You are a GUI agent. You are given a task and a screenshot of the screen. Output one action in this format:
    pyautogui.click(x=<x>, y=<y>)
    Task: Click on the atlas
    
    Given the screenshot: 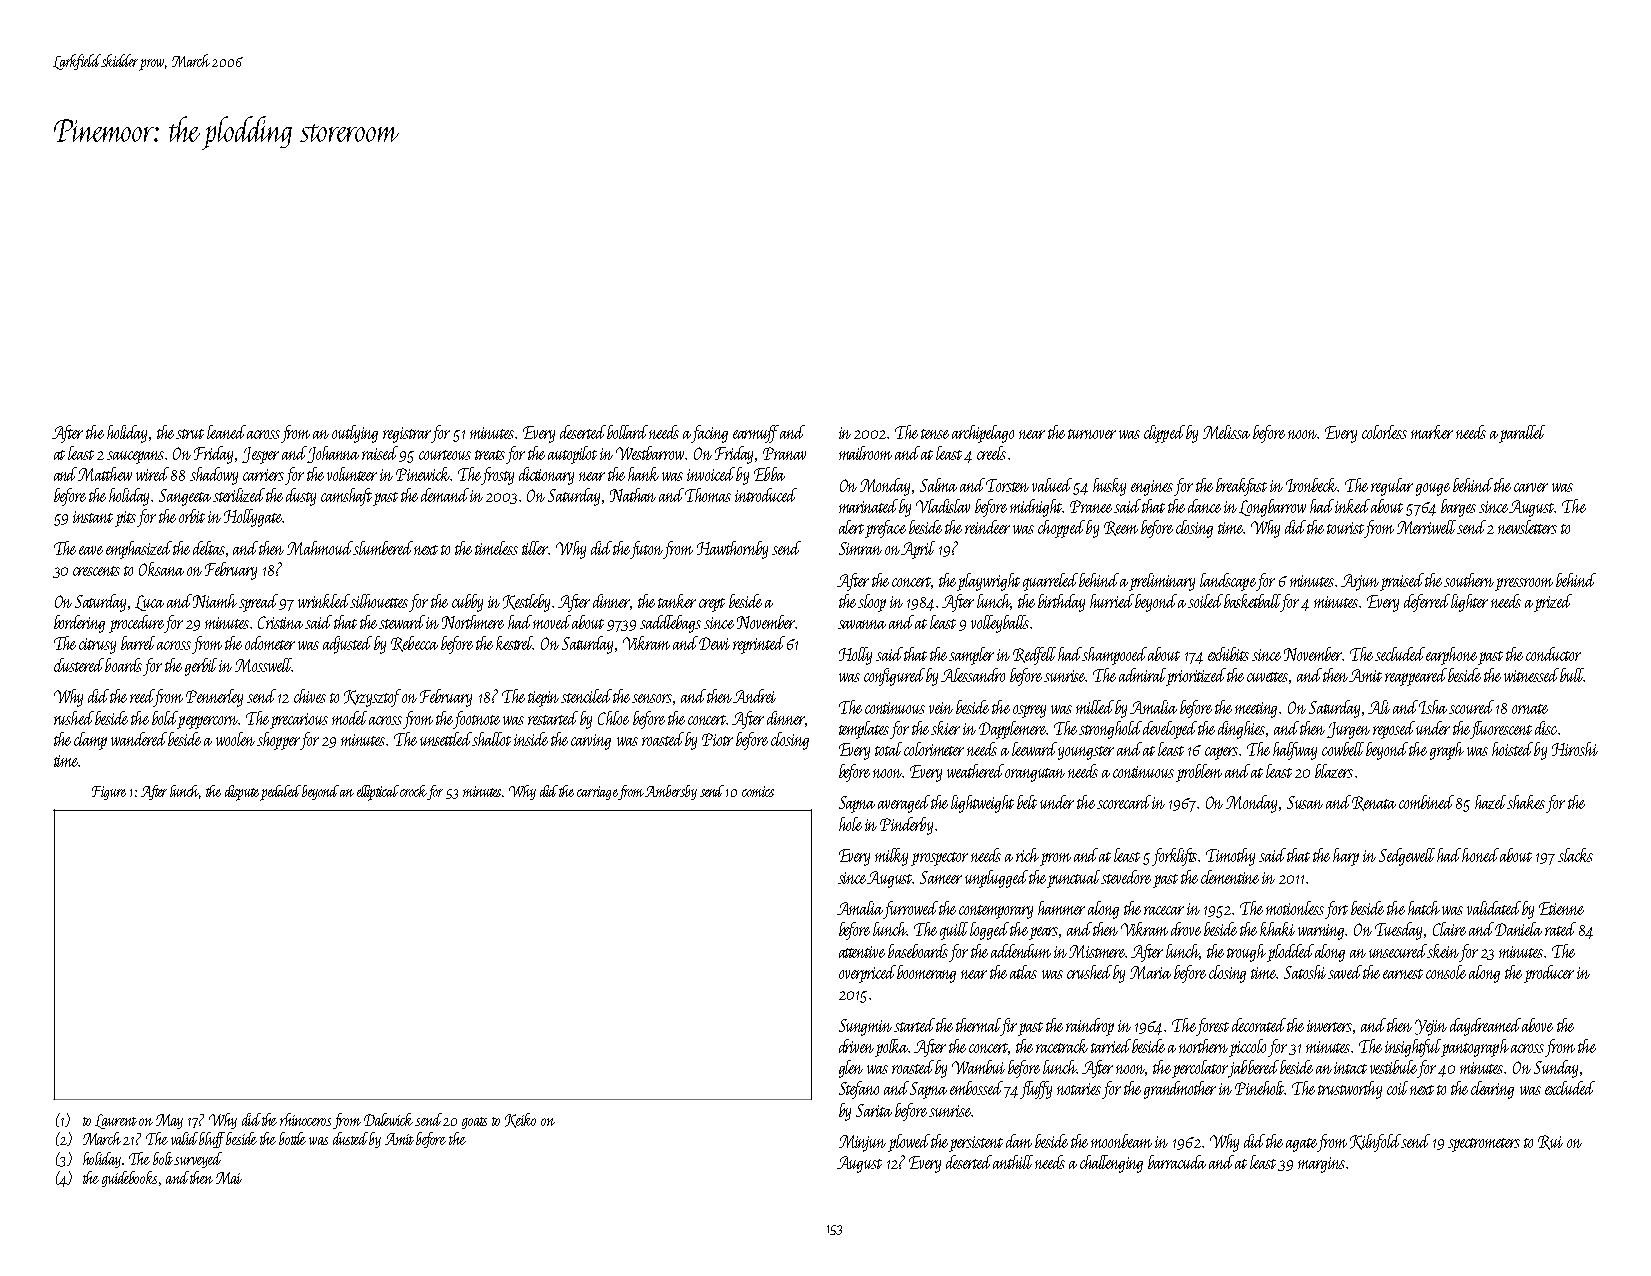 What is the action you would take?
    pyautogui.click(x=1023, y=972)
